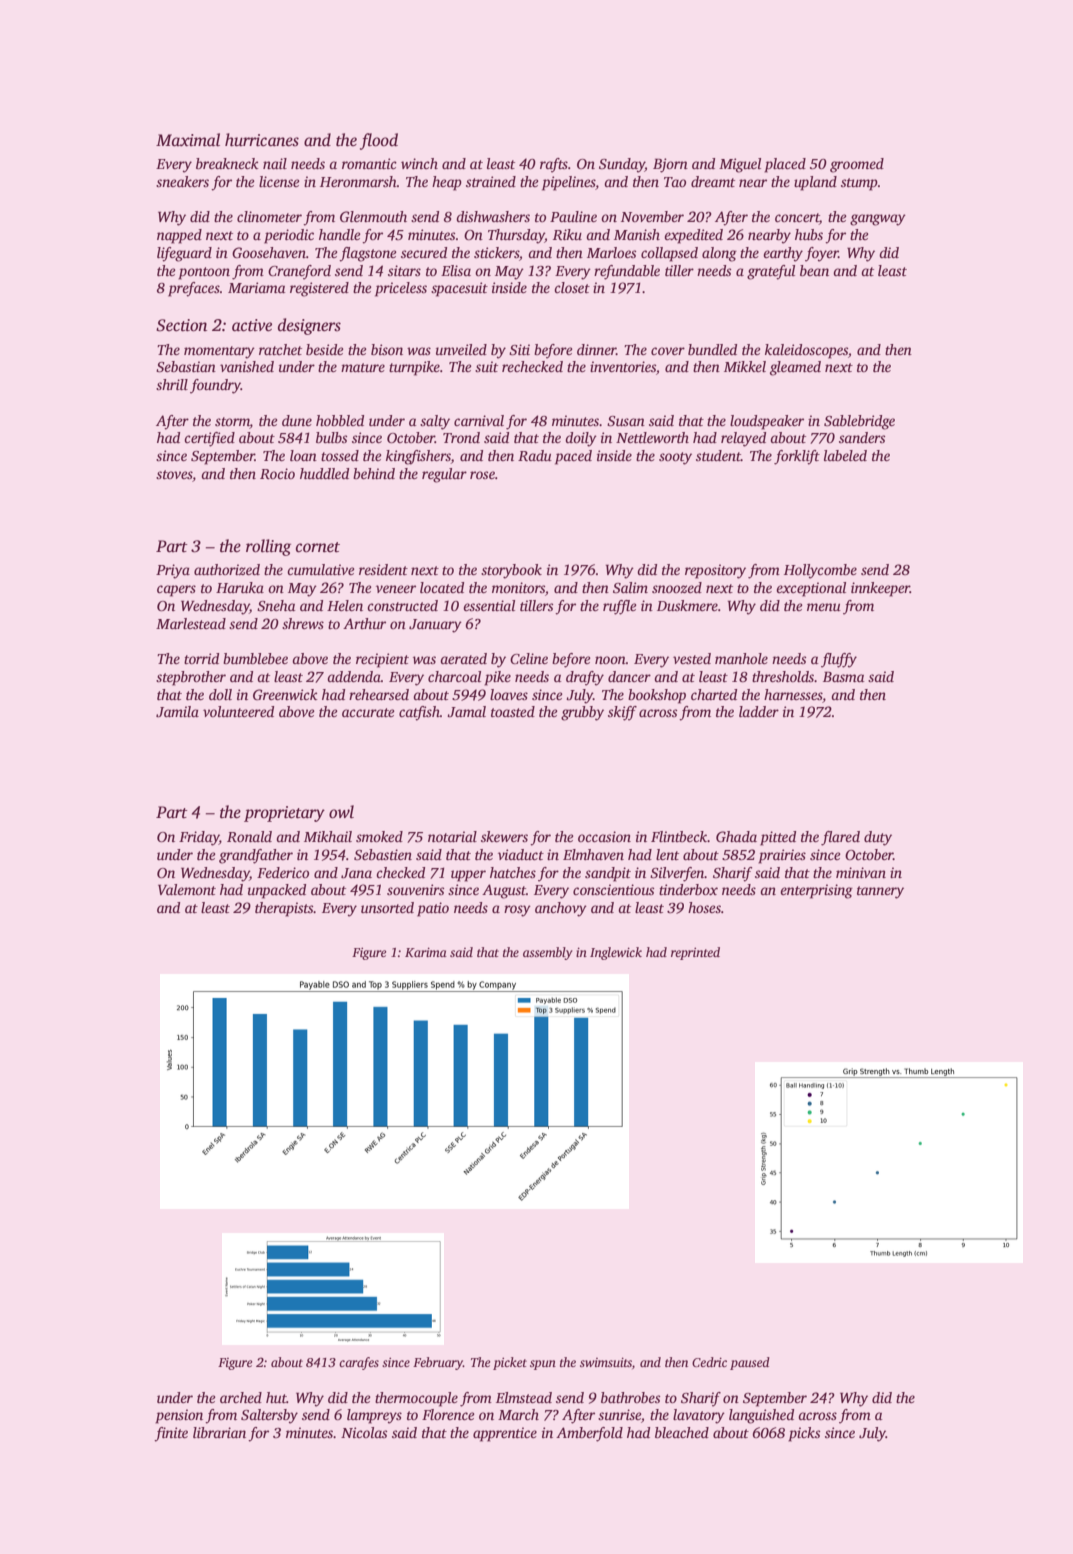 This screenshot has height=1554, width=1073. Describe the element at coordinates (880, 892) in the screenshot. I see `tannery` at that location.
